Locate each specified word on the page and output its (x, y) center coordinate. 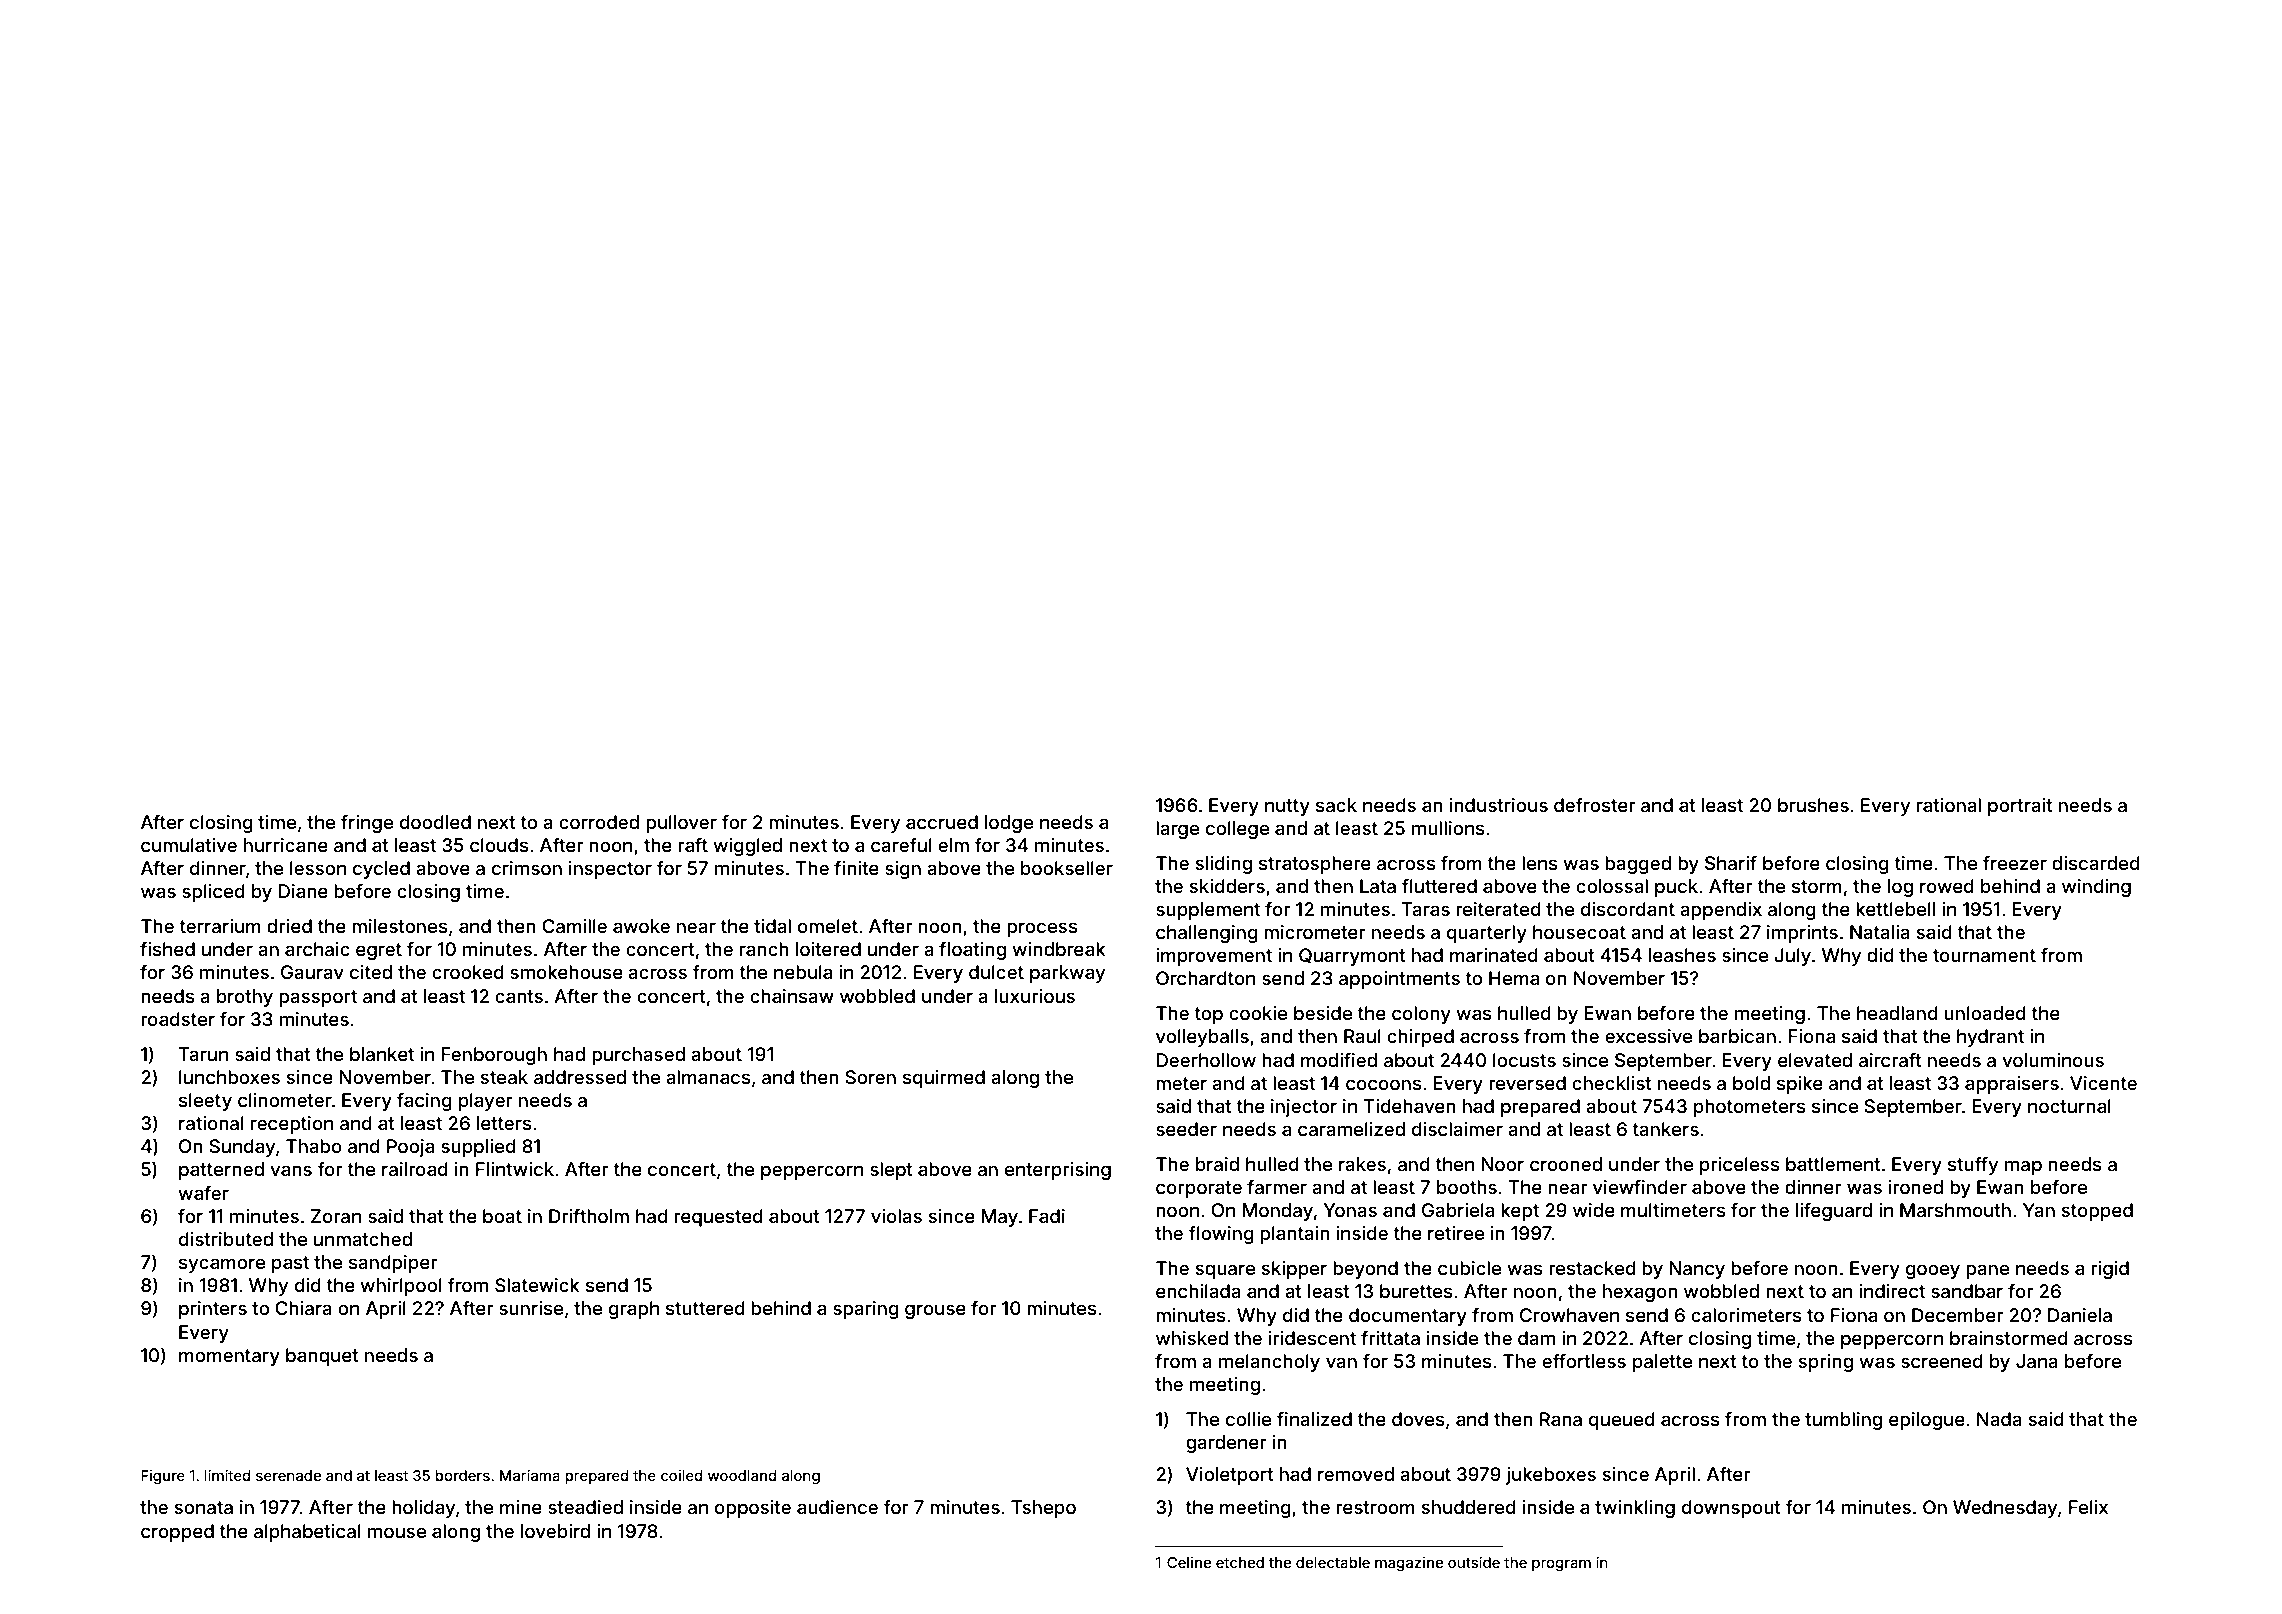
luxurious (1035, 996)
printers (213, 1310)
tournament (1984, 955)
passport (318, 998)
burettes (1416, 1291)
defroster (1595, 805)
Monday (1277, 1212)
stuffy (1973, 1166)
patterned (221, 1171)
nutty (1287, 807)
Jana (2037, 1361)
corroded (599, 822)
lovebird (555, 1531)
